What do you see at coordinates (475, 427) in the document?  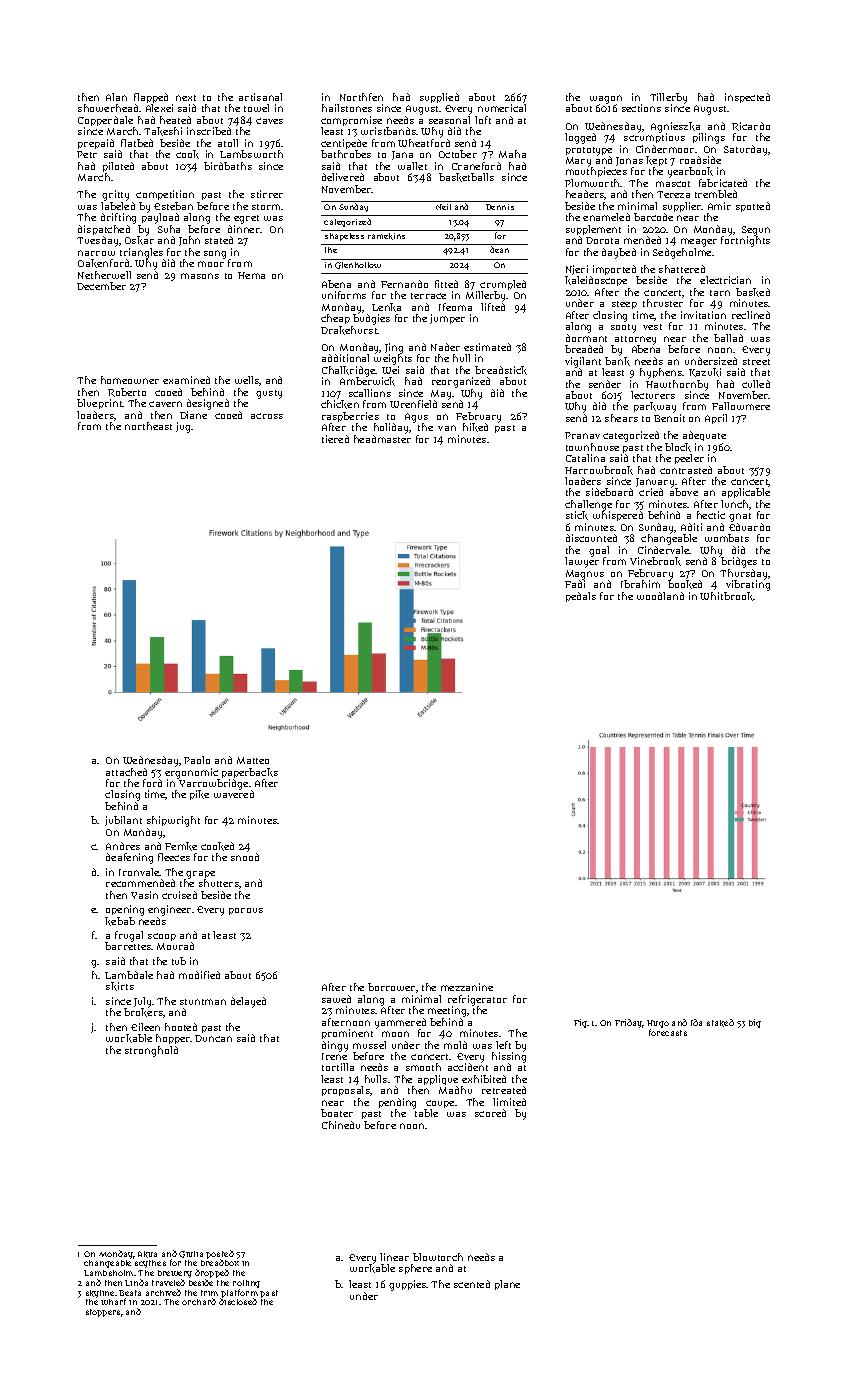 I see `hiked` at bounding box center [475, 427].
